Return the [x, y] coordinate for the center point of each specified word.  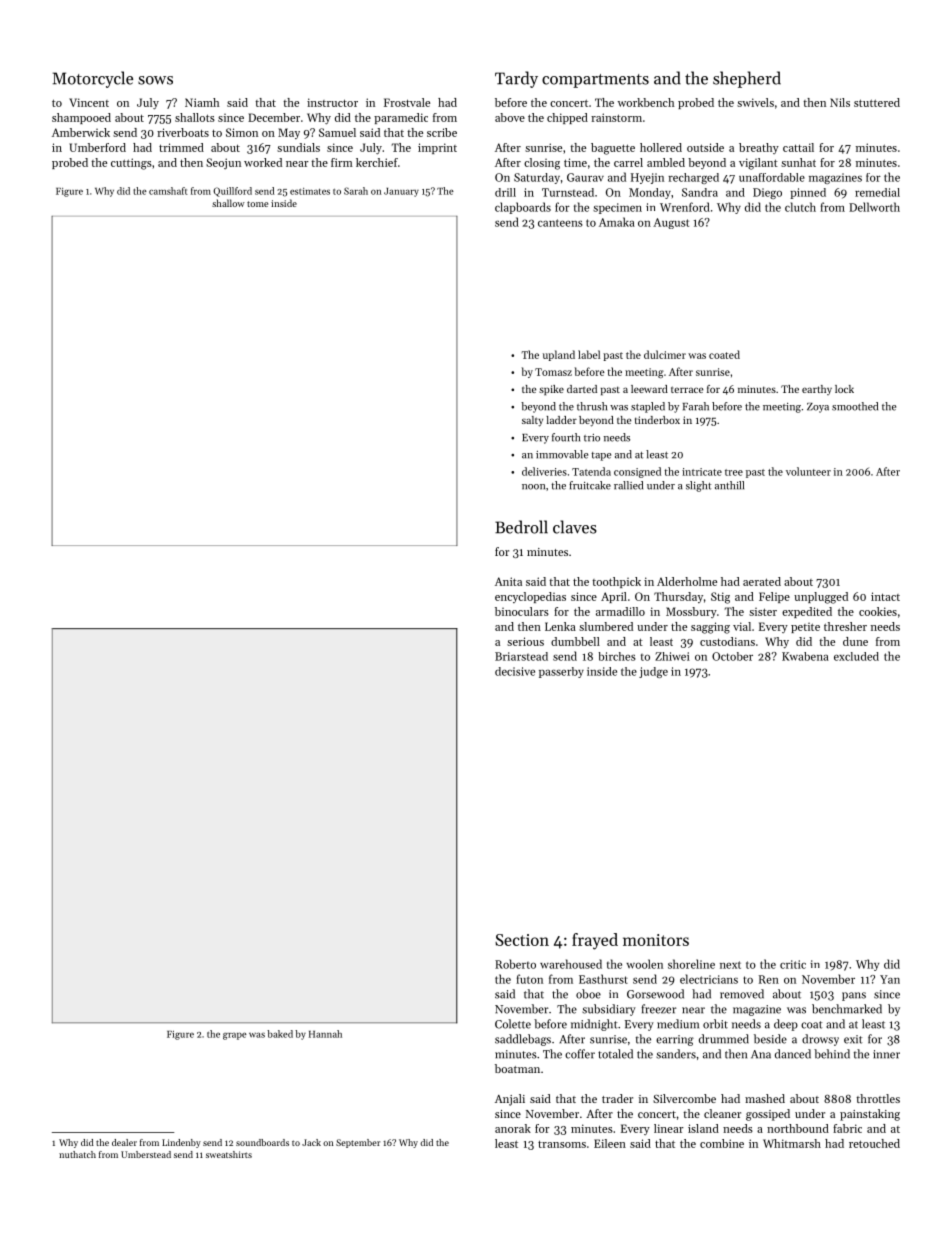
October [732, 656]
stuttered [877, 102]
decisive [515, 671]
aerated [762, 581]
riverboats [183, 132]
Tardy [516, 79]
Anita [508, 581]
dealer [124, 1142]
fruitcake [590, 485]
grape [235, 1036]
